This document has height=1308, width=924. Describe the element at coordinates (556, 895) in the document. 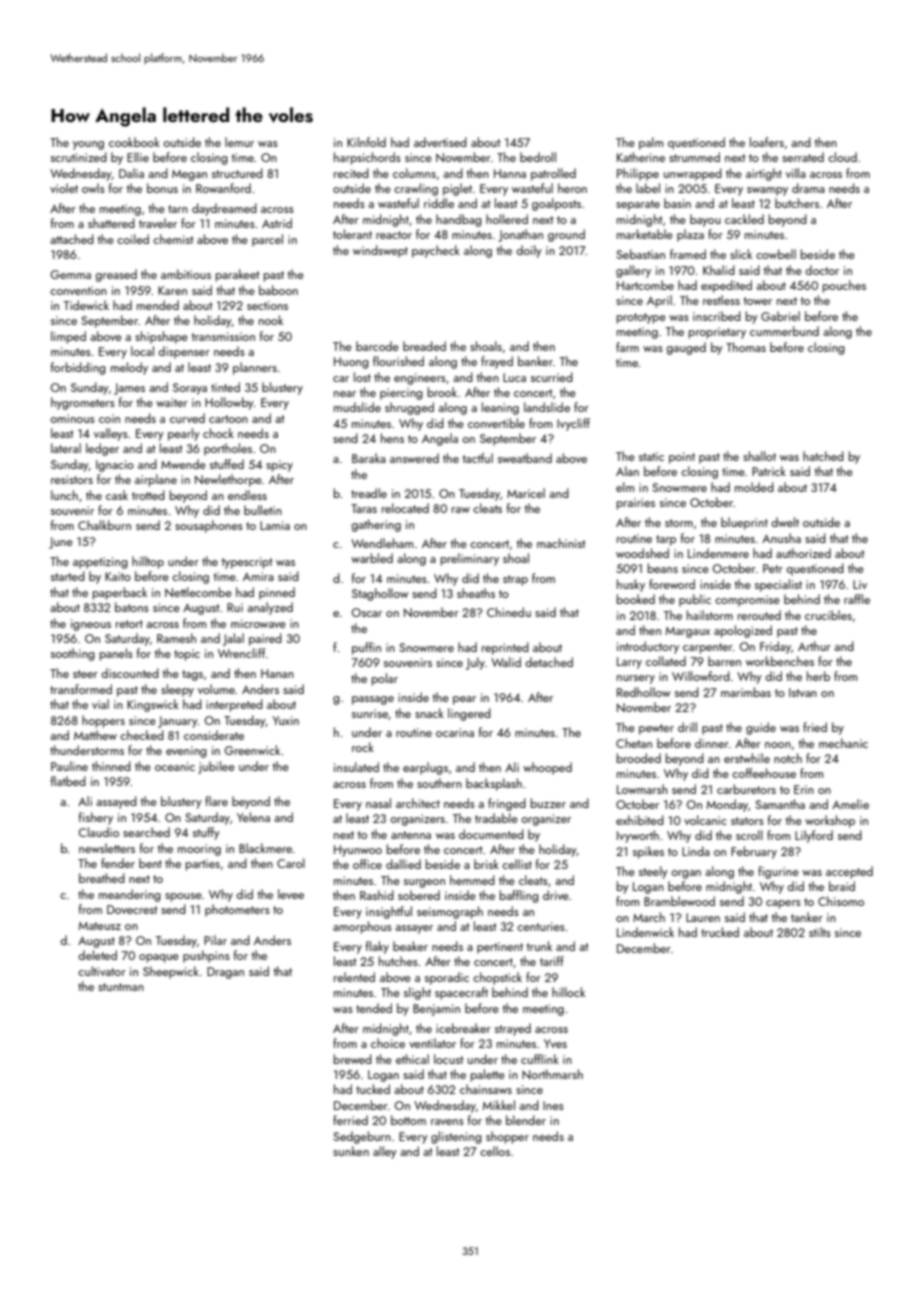

I see `drive` at that location.
